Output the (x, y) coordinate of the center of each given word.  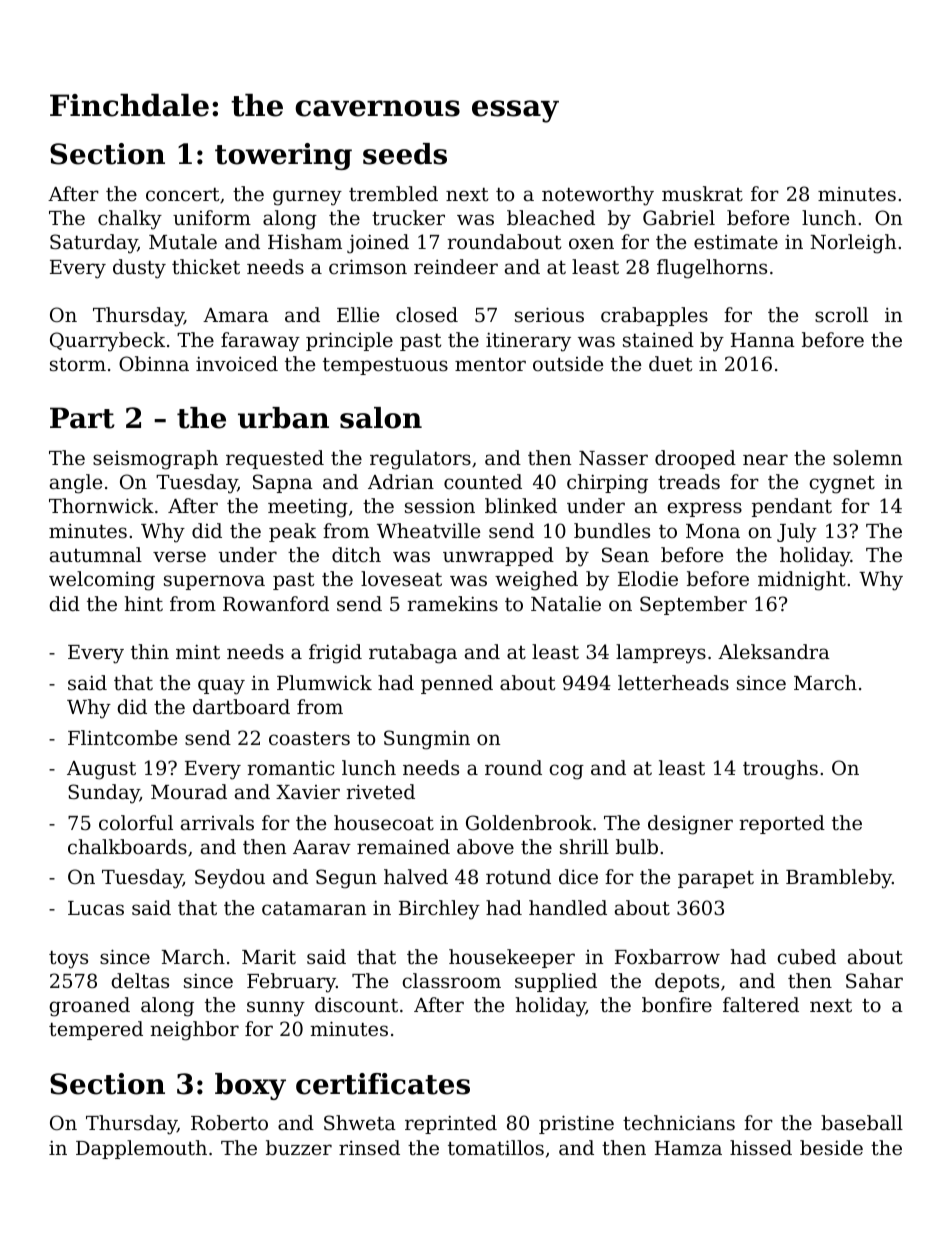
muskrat (702, 193)
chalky (130, 220)
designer (690, 825)
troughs (780, 770)
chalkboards (127, 846)
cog (566, 772)
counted (483, 481)
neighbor (194, 1031)
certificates (383, 1084)
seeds (405, 154)
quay (221, 687)
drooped (695, 459)
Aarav (322, 847)
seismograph (155, 460)
